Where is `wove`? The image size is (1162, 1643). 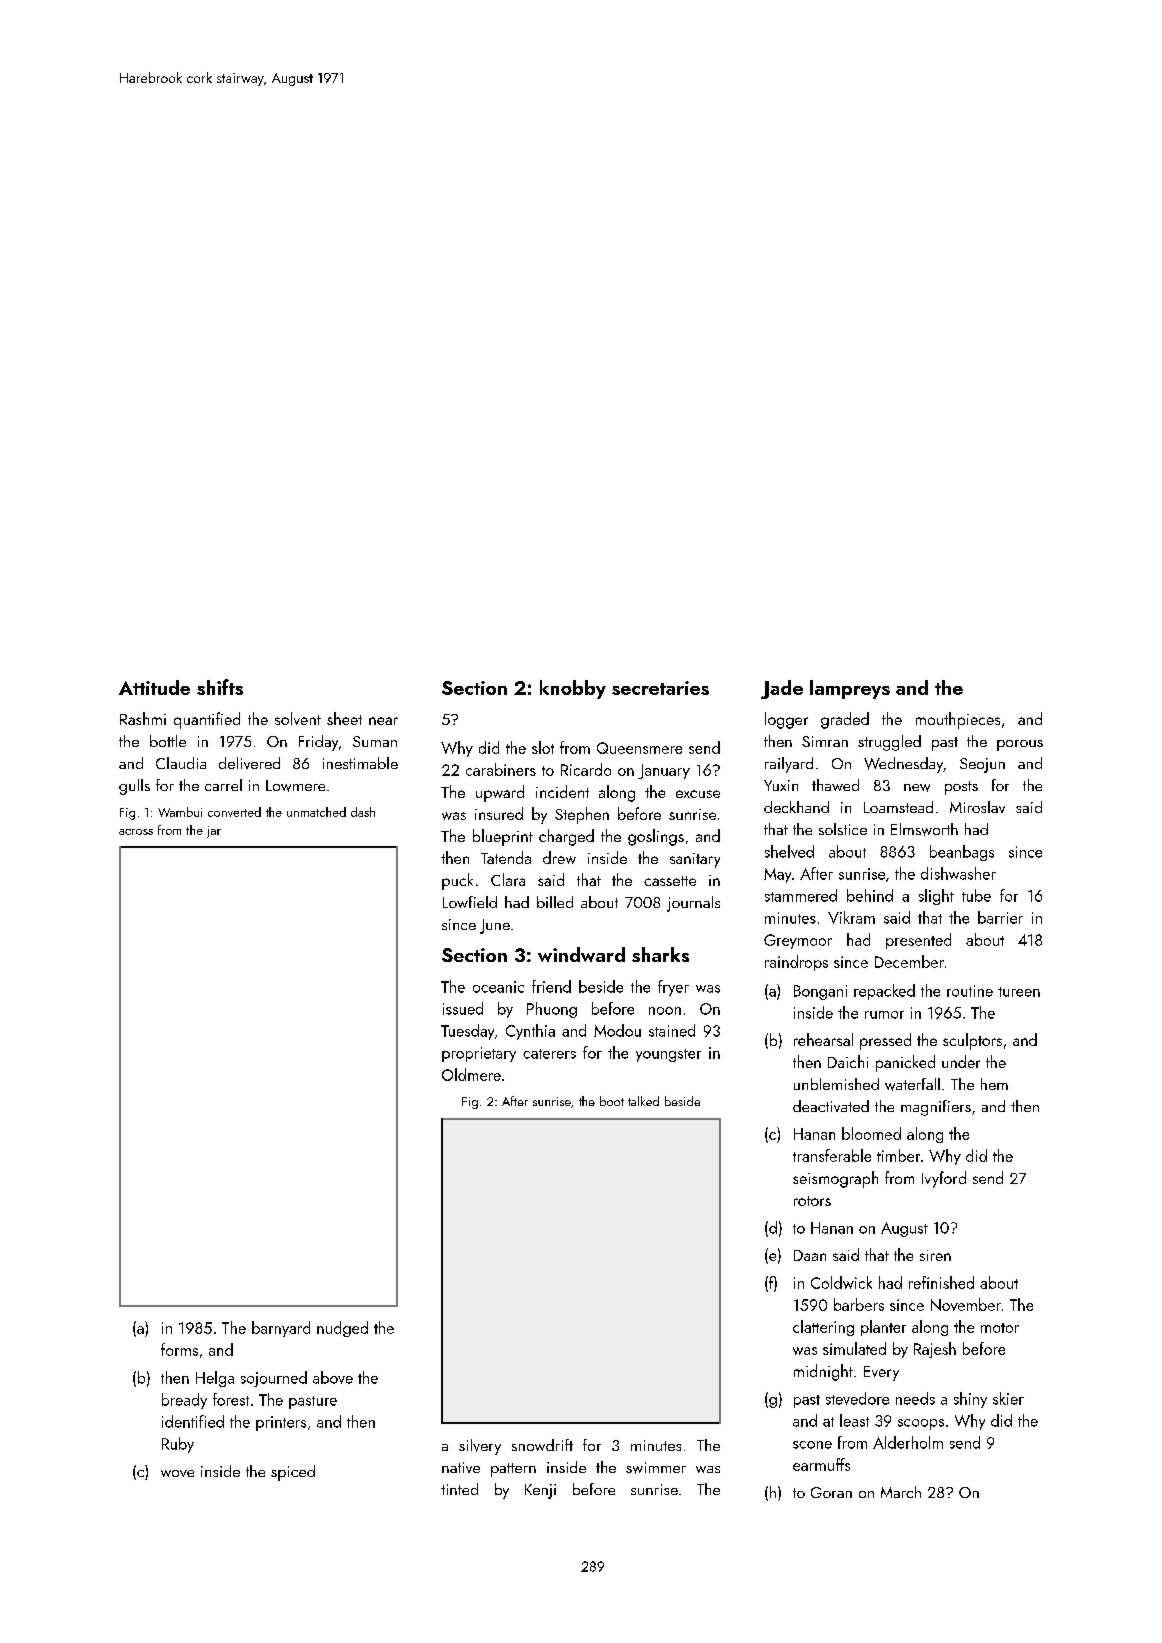
wove is located at coordinates (177, 1473).
